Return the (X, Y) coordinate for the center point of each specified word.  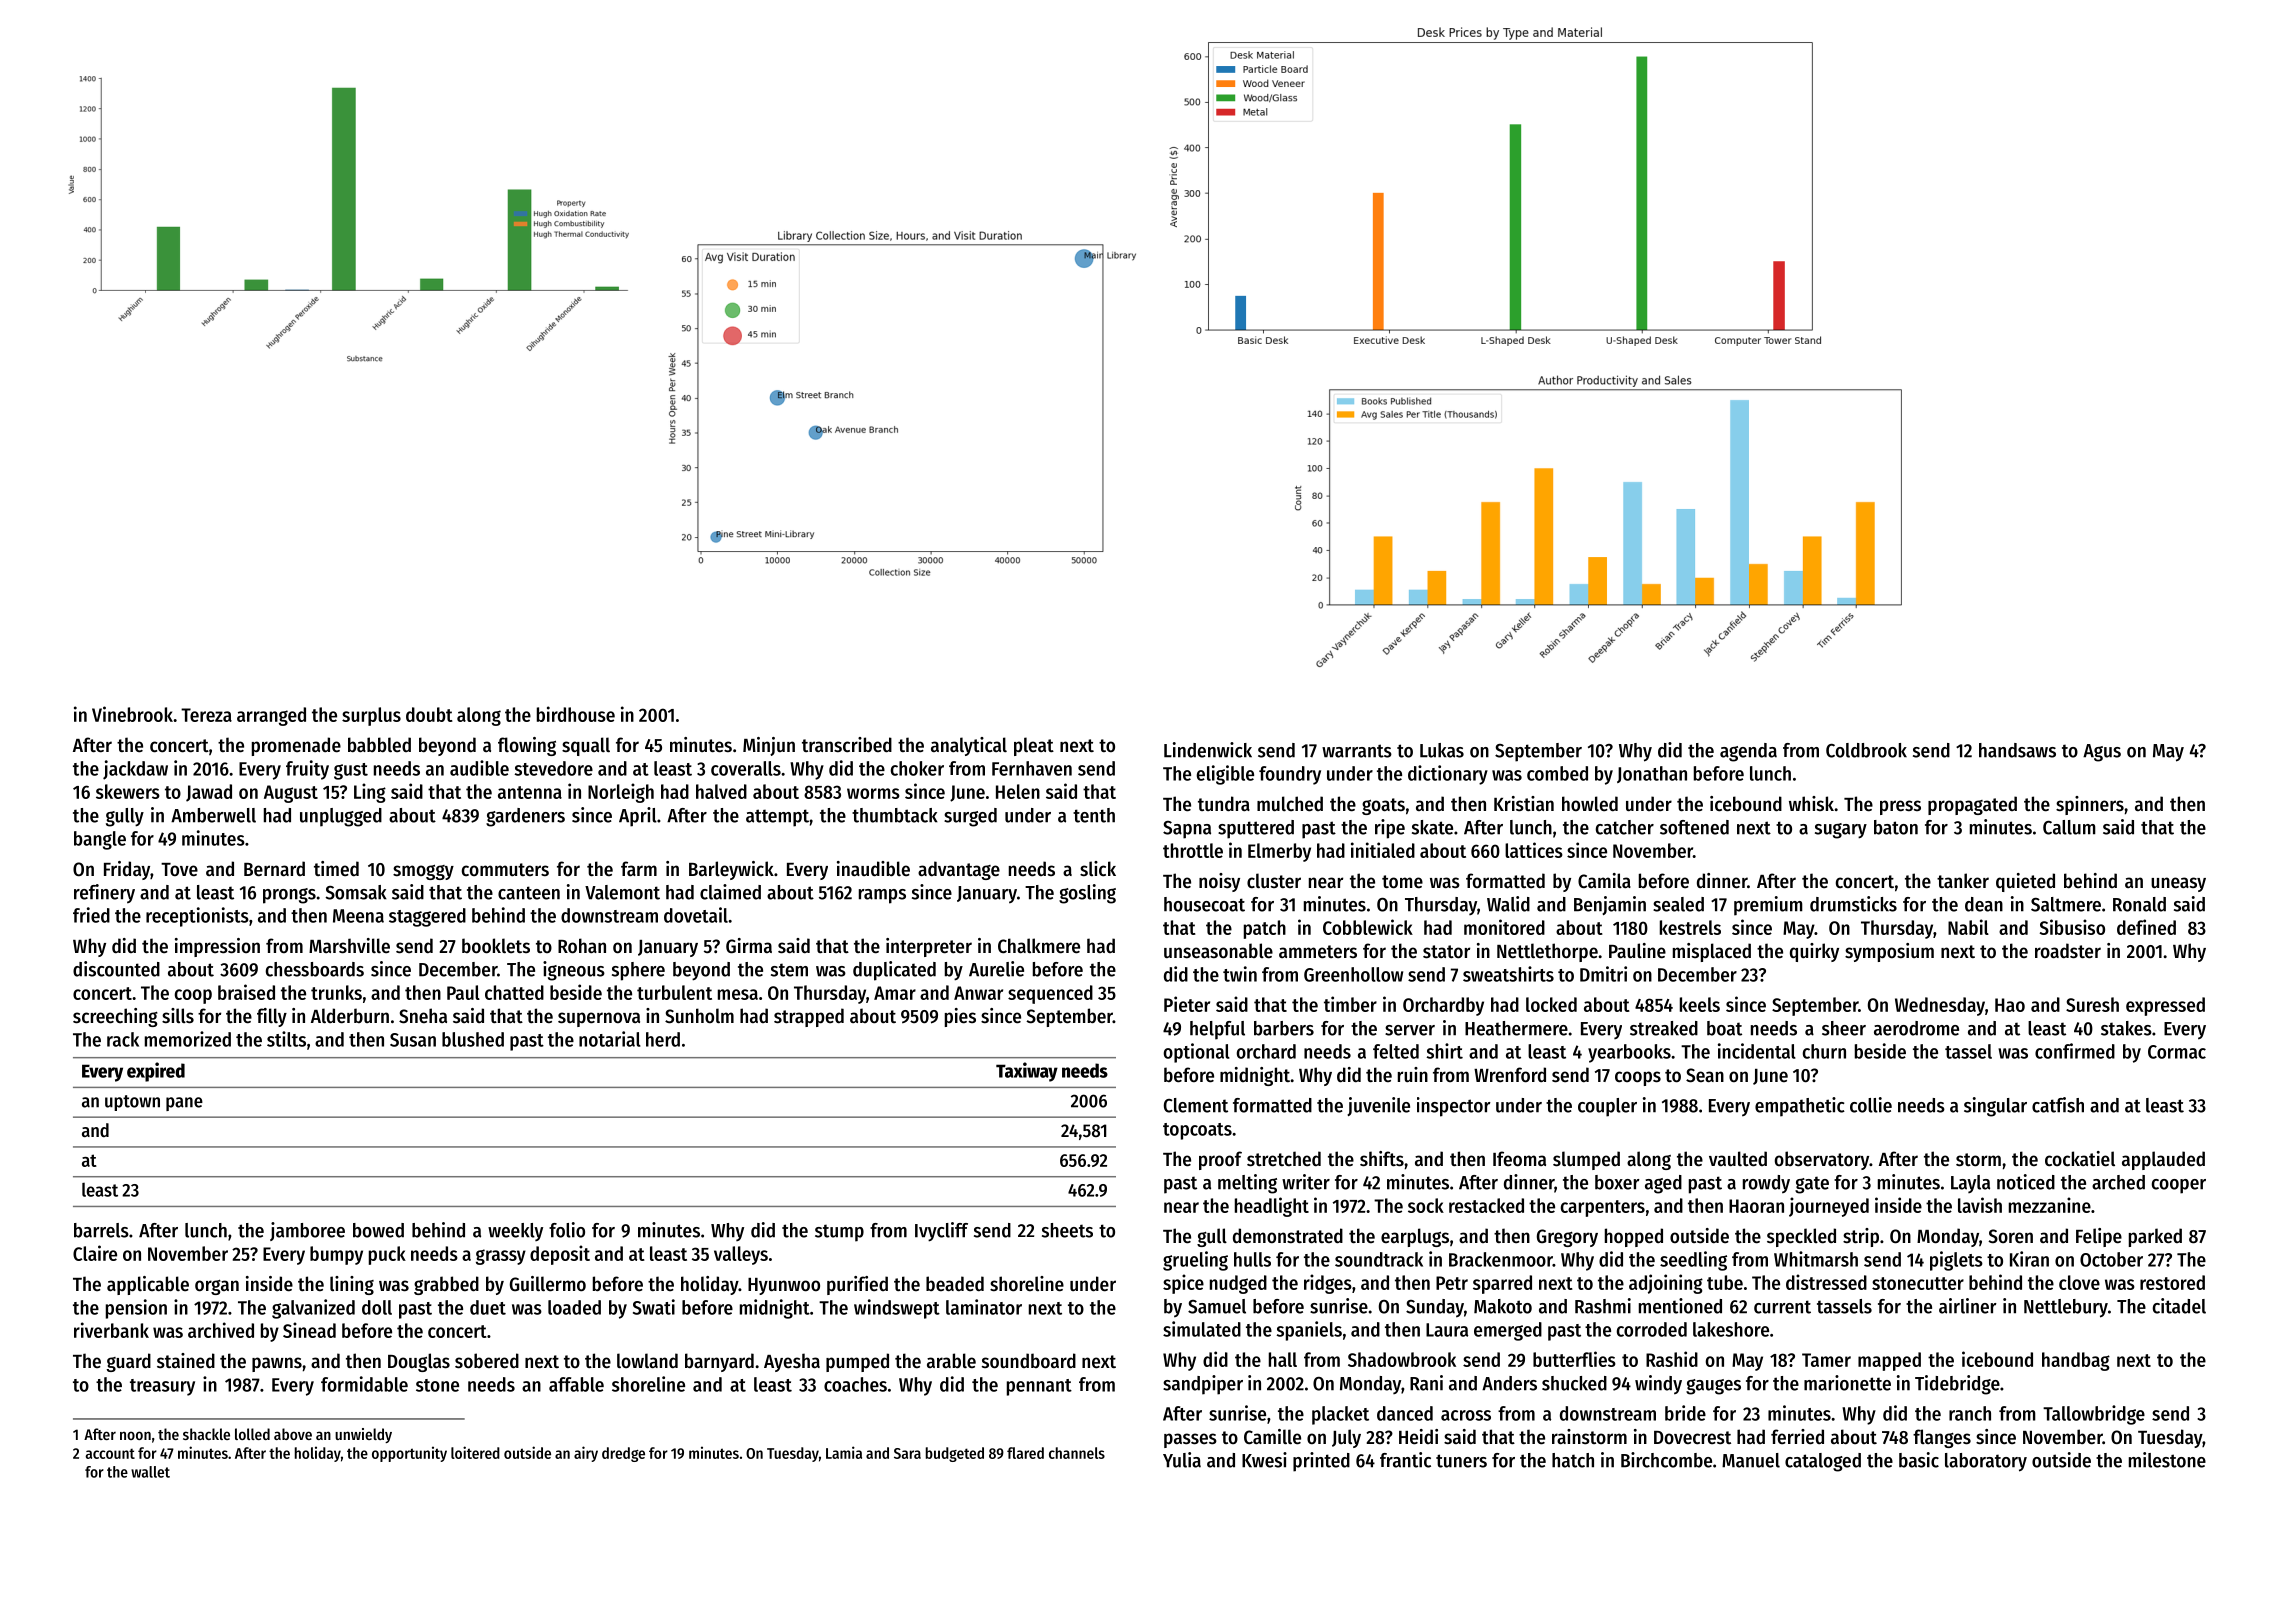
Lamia (844, 1452)
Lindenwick (1208, 750)
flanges (1942, 1438)
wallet (150, 1472)
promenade (296, 746)
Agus (2102, 753)
